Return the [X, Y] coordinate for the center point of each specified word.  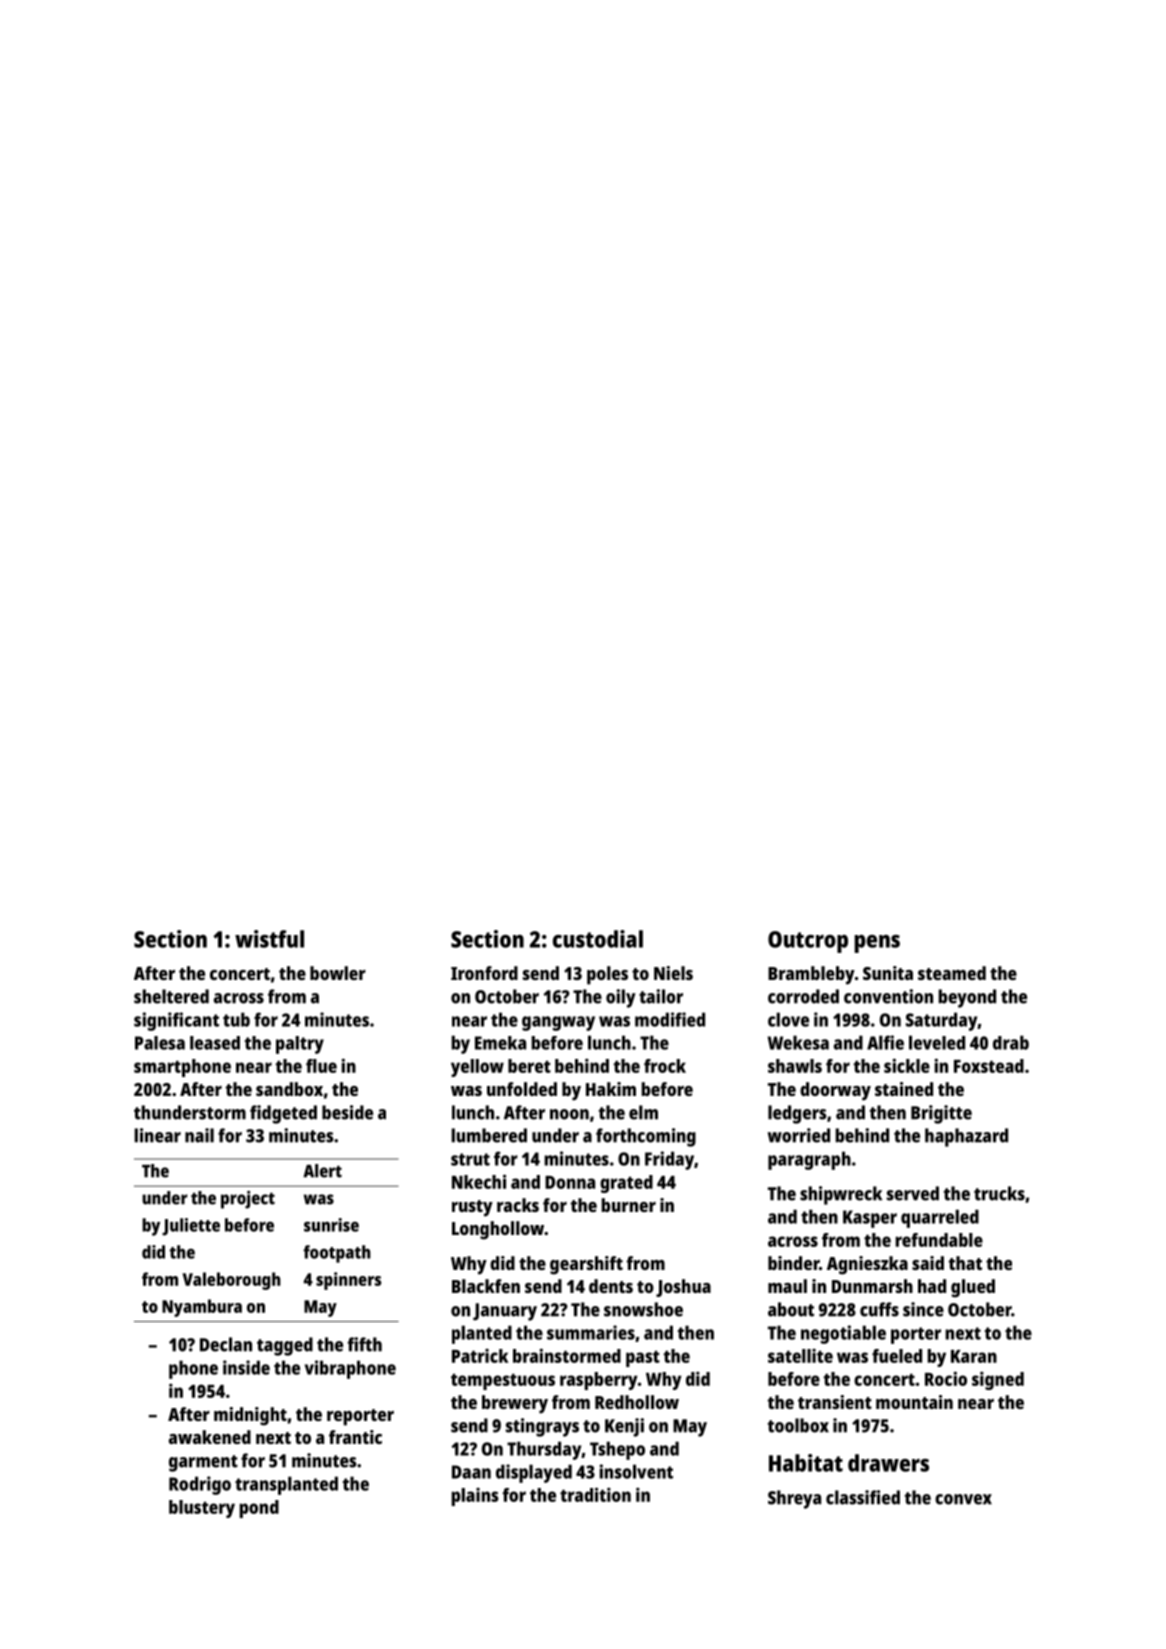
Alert [322, 1171]
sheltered [171, 996]
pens [877, 944]
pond [259, 1509]
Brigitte [941, 1114]
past [643, 1358]
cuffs [879, 1309]
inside [246, 1367]
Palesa [160, 1043]
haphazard [966, 1137]
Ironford [484, 973]
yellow [477, 1068]
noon [569, 1114]
